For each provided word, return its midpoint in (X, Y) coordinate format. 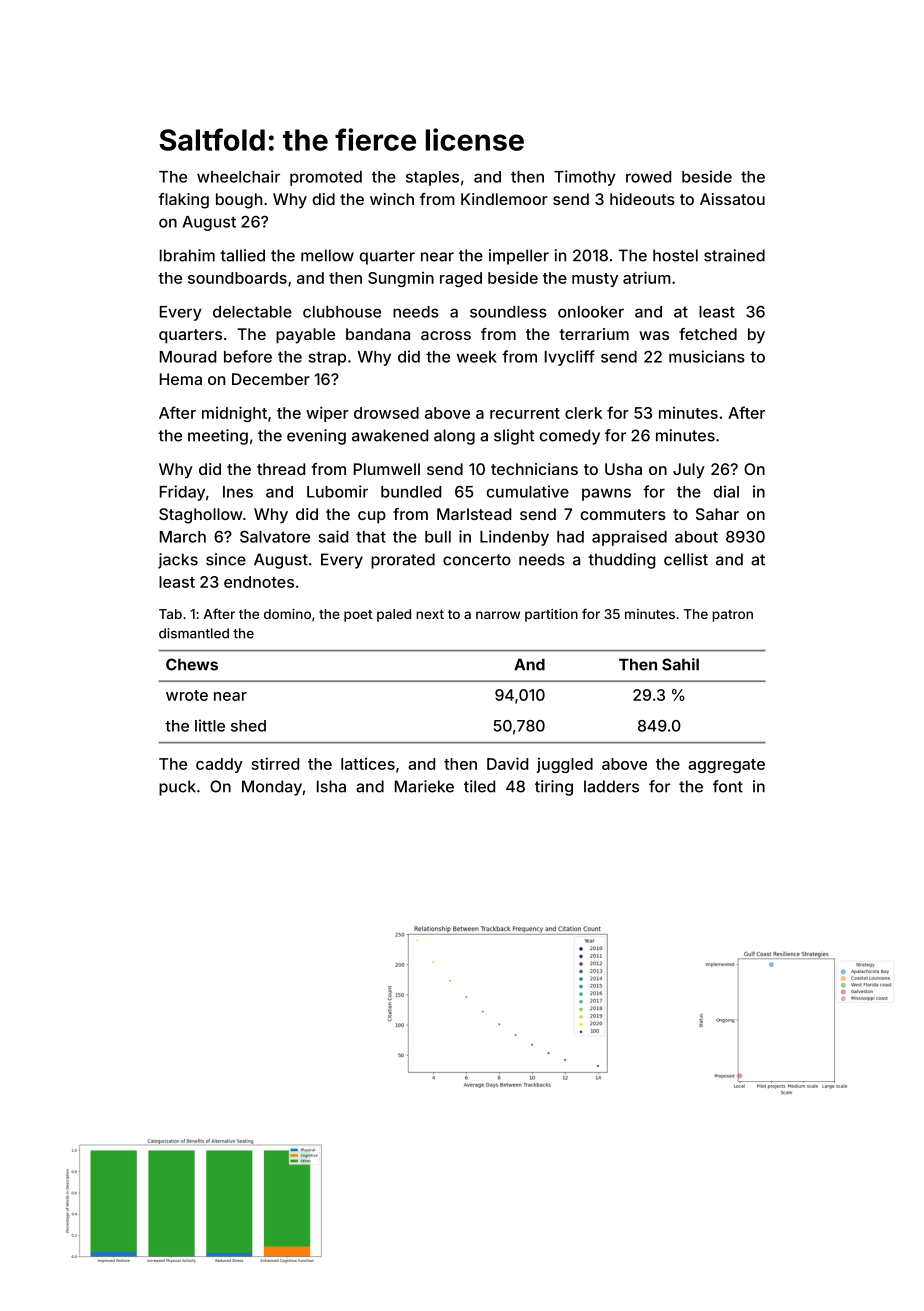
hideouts (642, 199)
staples (432, 178)
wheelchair (238, 176)
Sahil (680, 664)
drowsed (386, 413)
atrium (647, 277)
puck (177, 788)
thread (281, 469)
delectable (252, 312)
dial (726, 491)
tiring (554, 788)
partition (551, 615)
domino (287, 614)
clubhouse (342, 312)
